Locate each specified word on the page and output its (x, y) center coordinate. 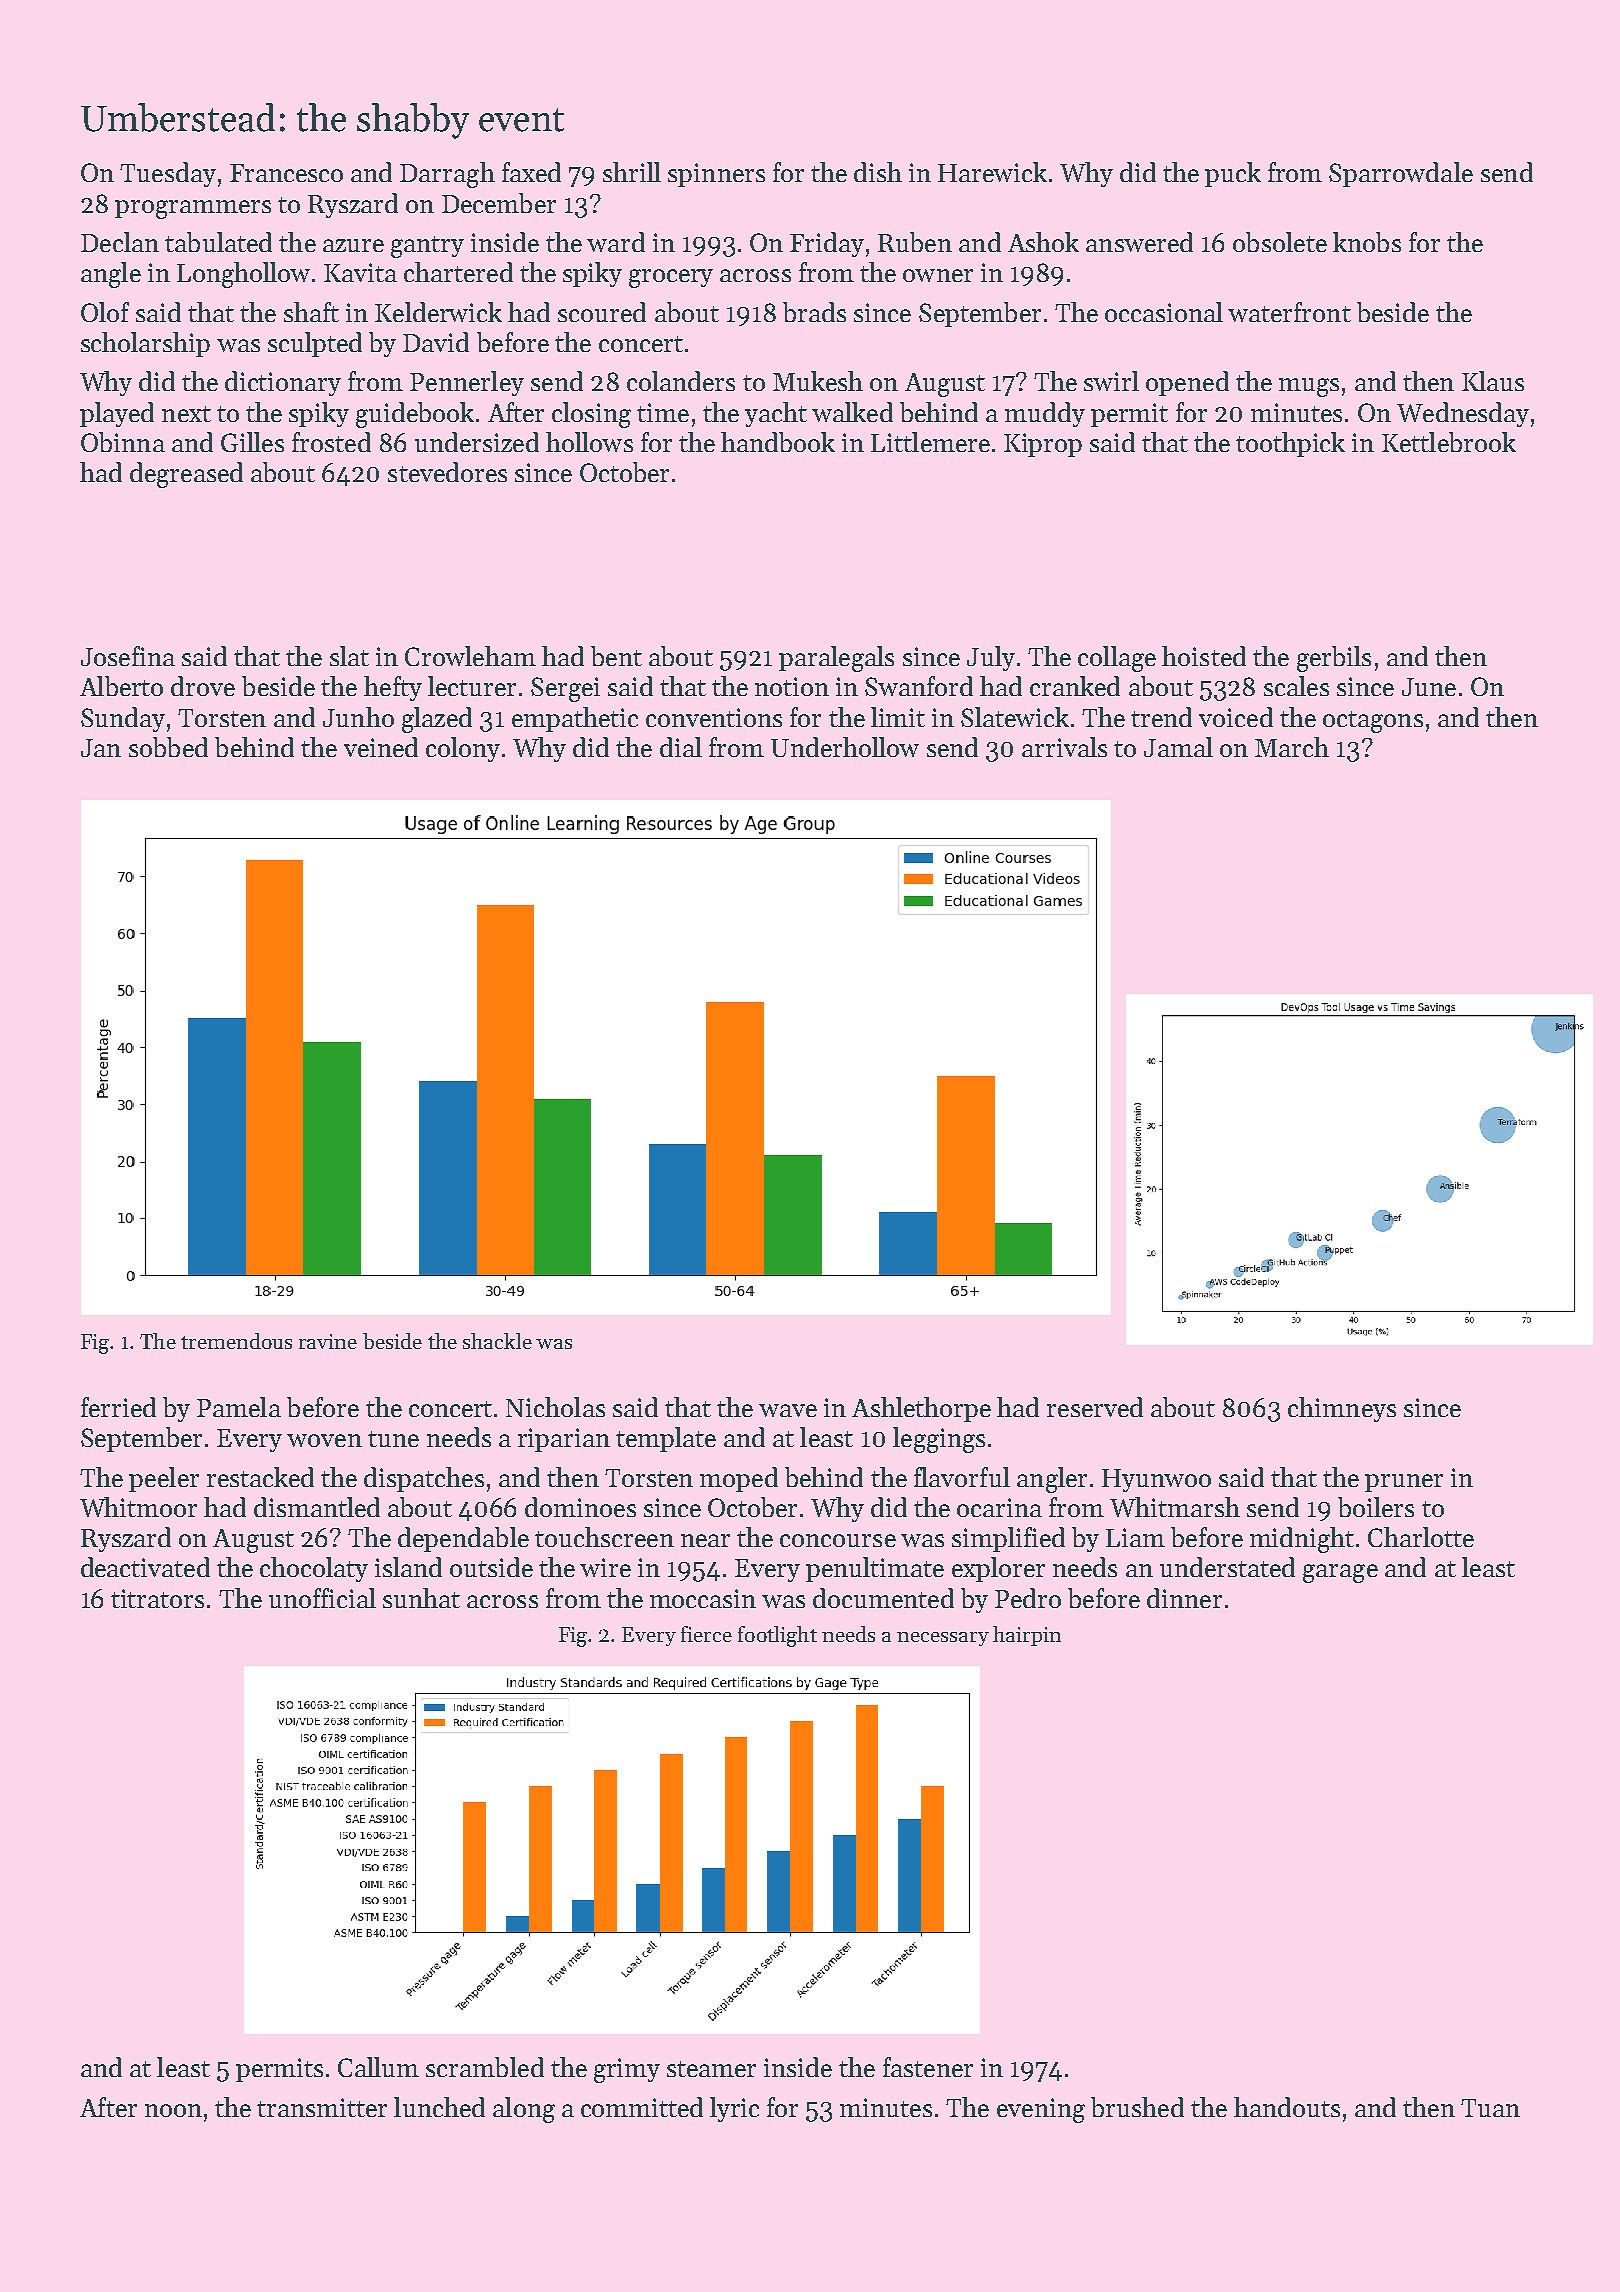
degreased (186, 475)
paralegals (836, 659)
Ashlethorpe (921, 1409)
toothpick (1290, 444)
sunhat (421, 1598)
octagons (1373, 722)
